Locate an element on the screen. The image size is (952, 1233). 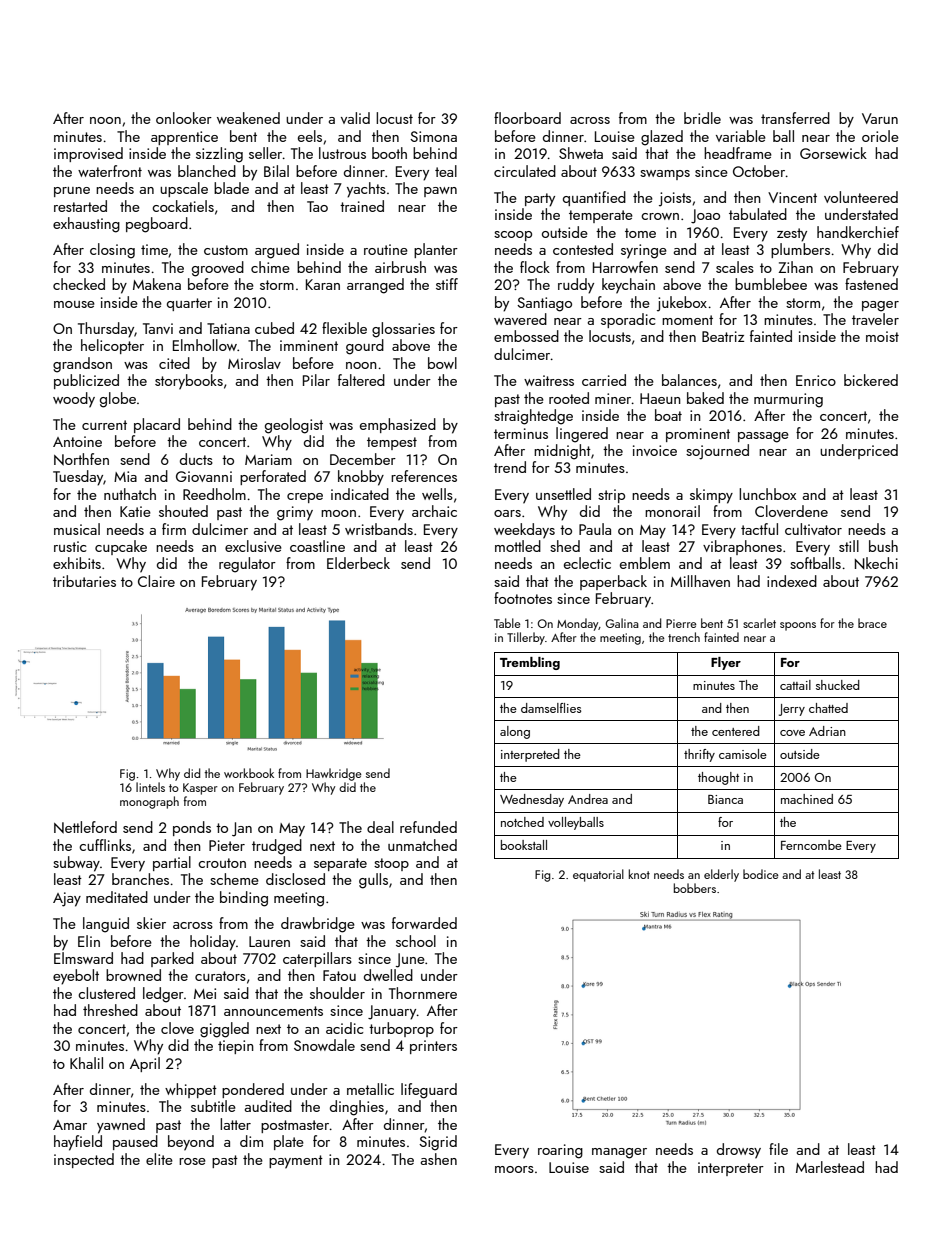
Sigrid is located at coordinates (438, 1143).
